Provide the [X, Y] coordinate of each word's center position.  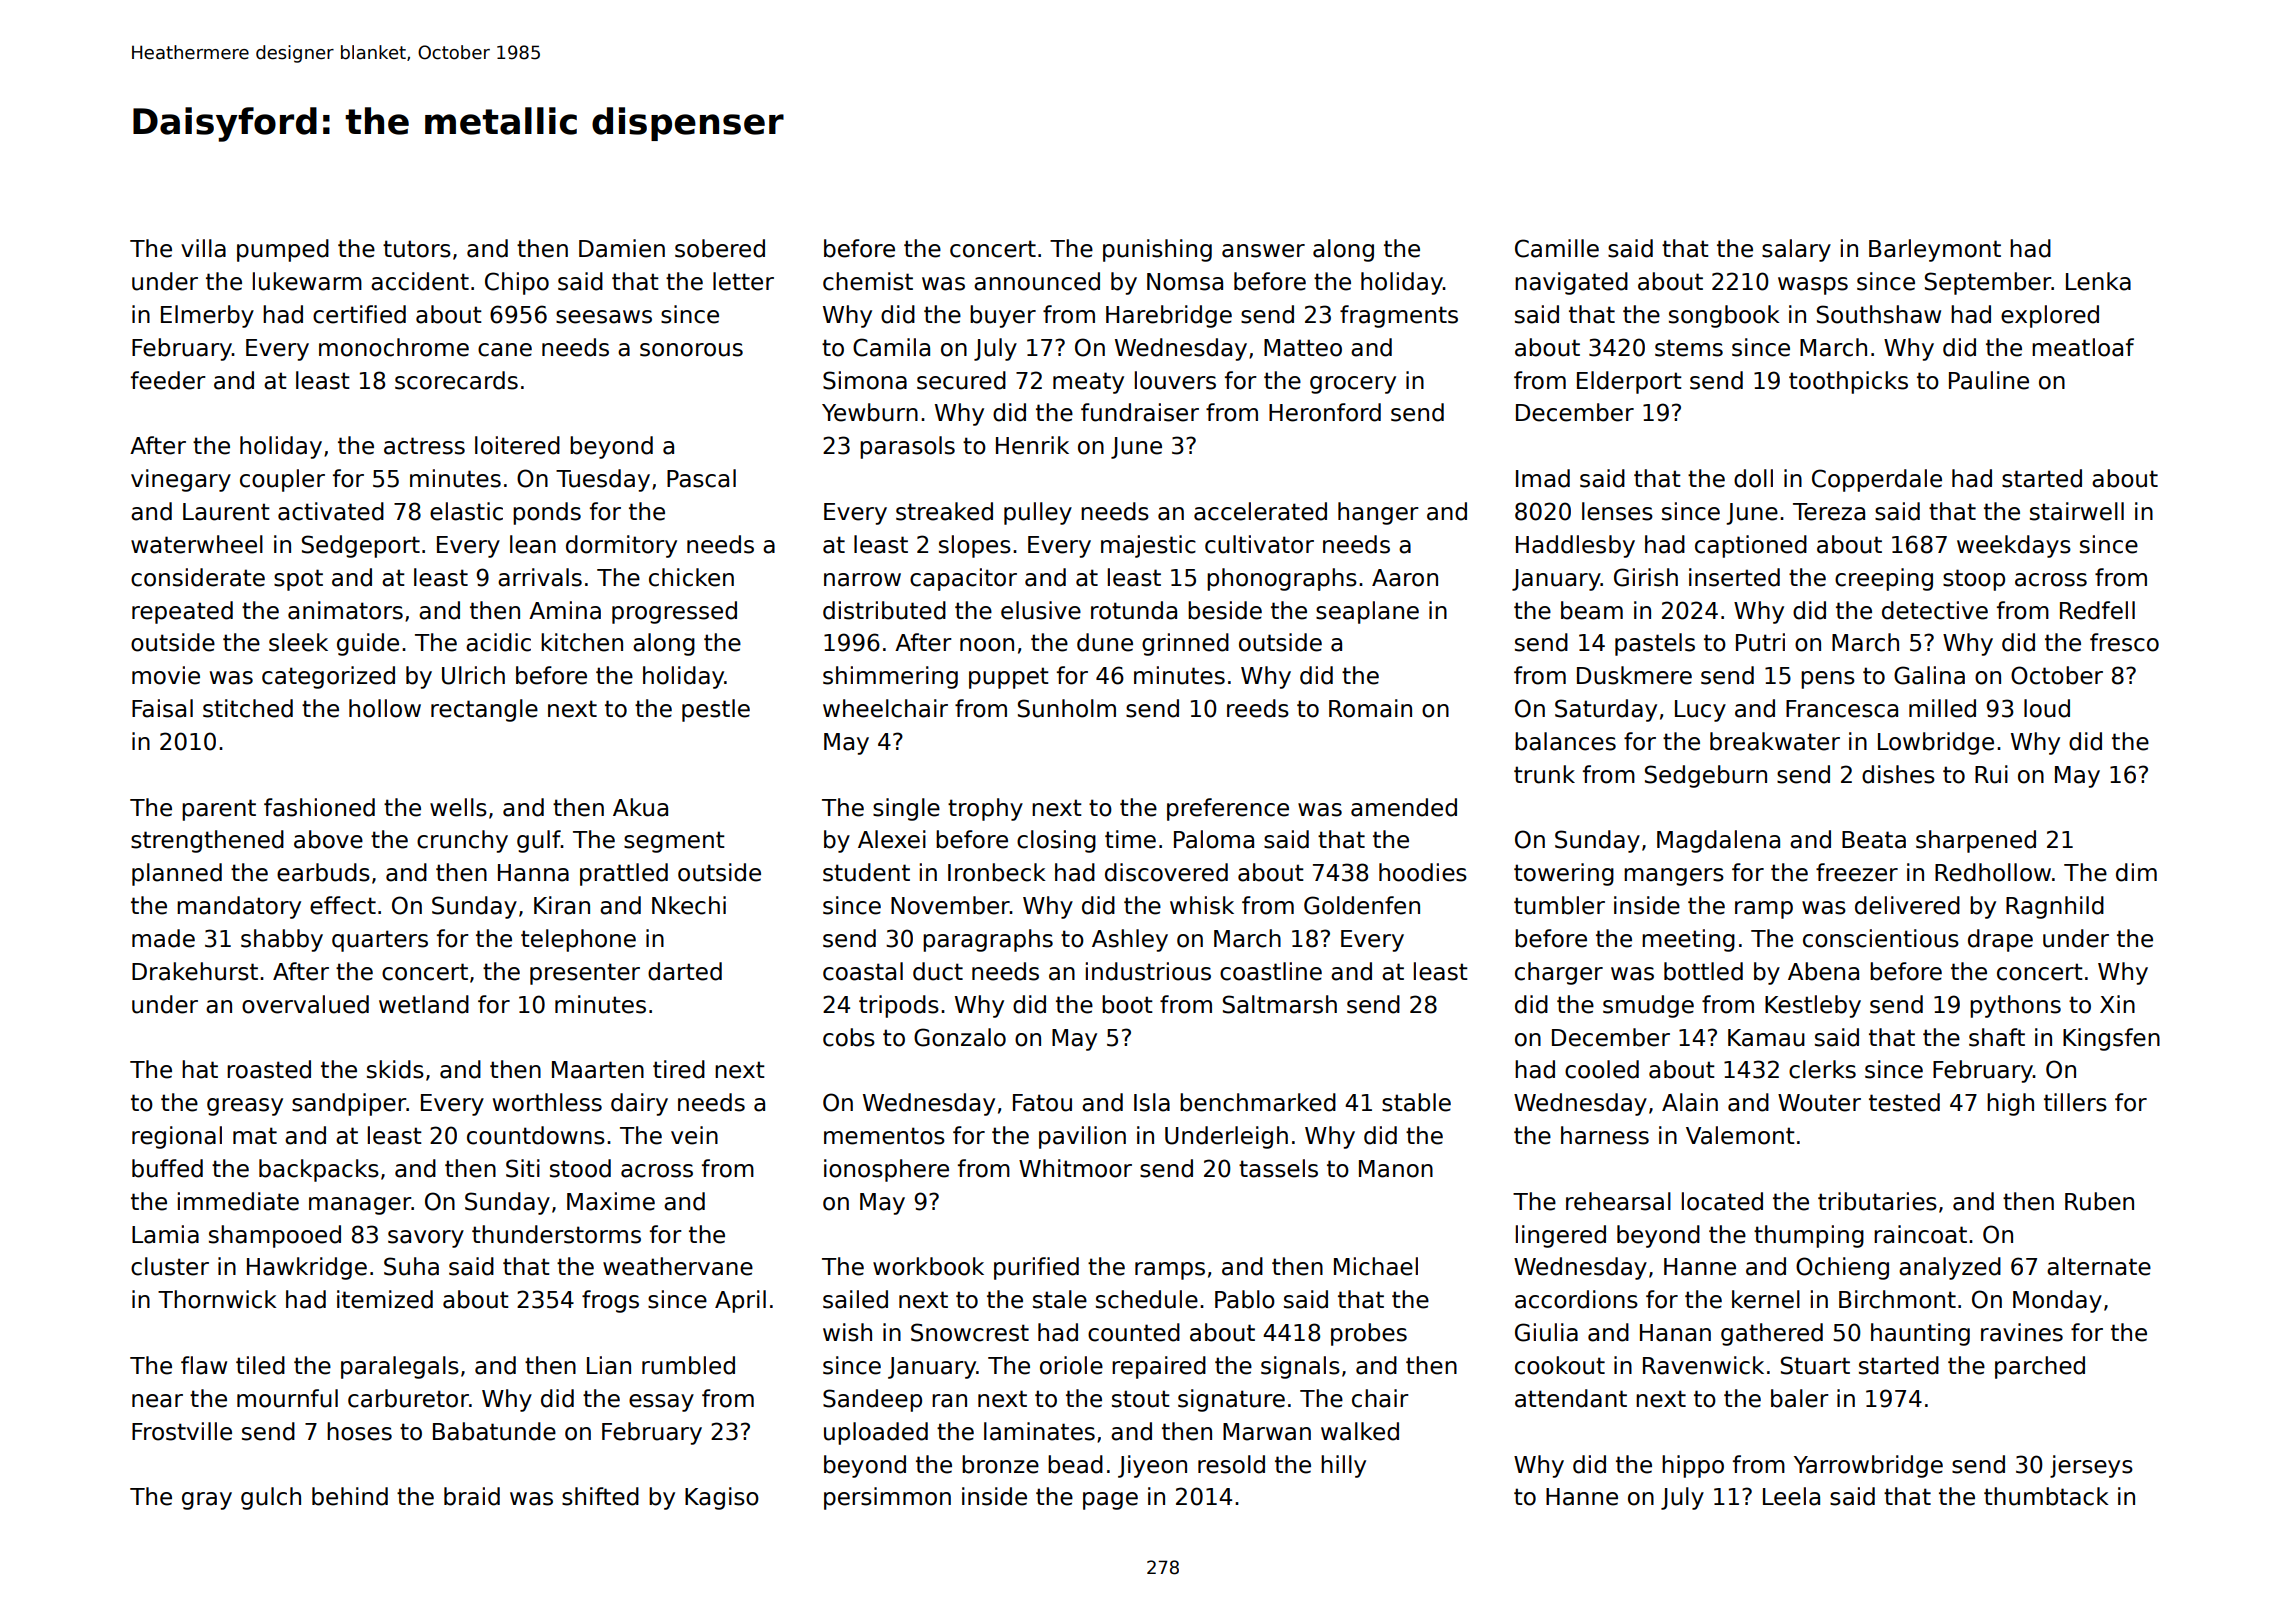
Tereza [1829, 512]
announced [1037, 281]
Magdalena [1718, 841]
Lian [609, 1365]
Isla [1152, 1102]
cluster [170, 1266]
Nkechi [689, 905]
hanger [1378, 513]
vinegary [181, 480]
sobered [720, 248]
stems [1689, 348]
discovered [1166, 872]
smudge [1648, 1006]
